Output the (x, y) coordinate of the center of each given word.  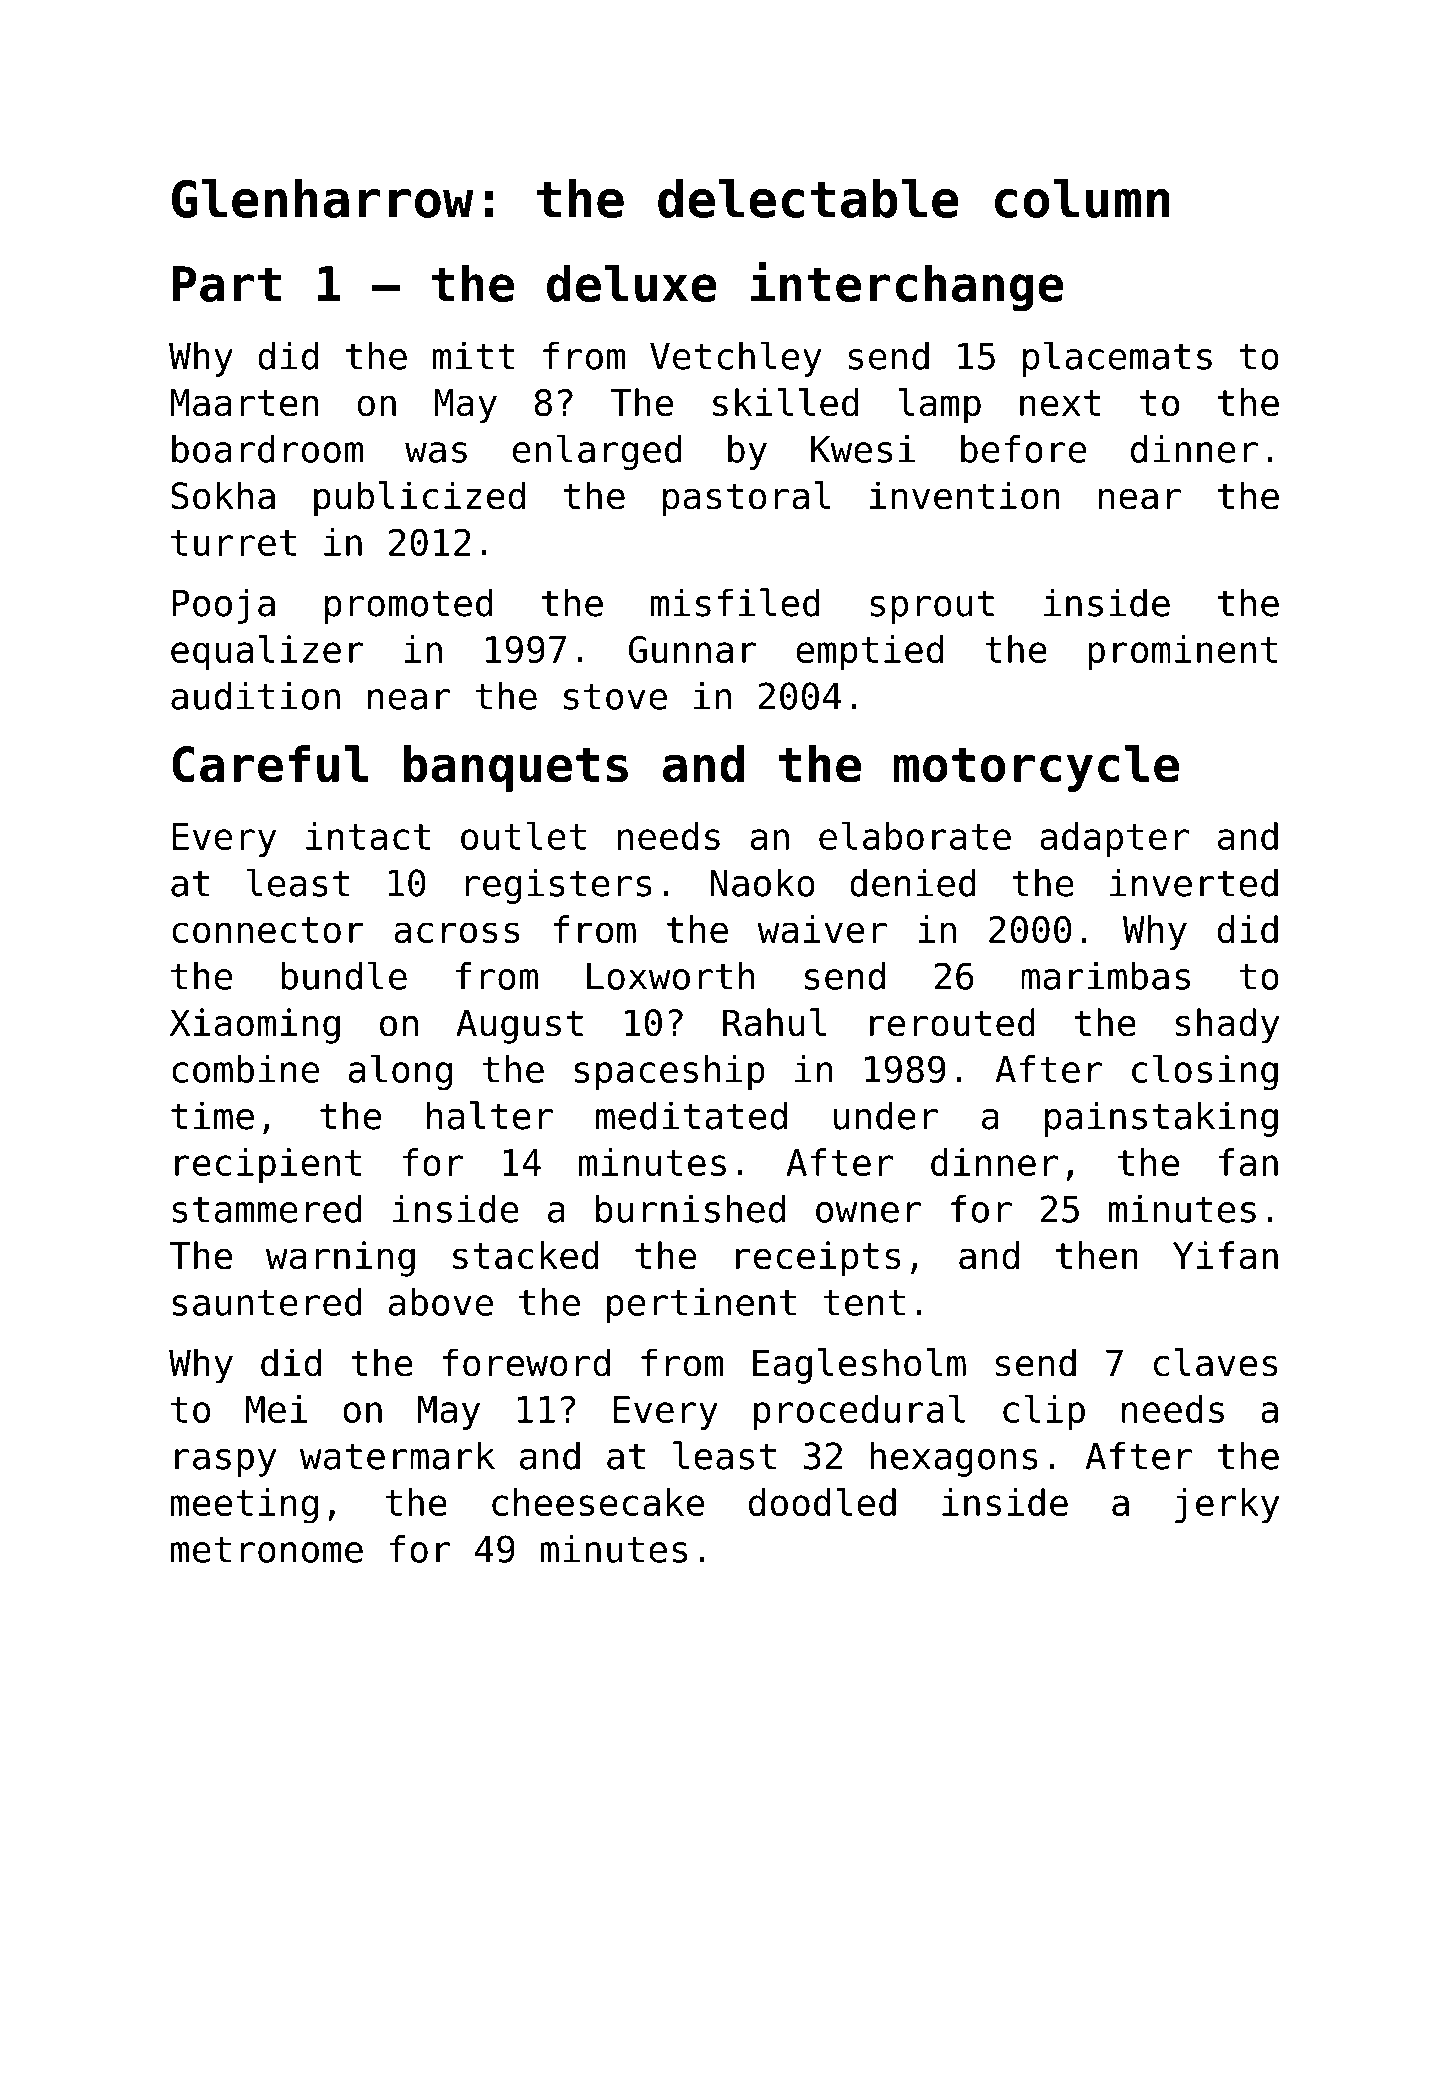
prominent (1183, 652)
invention (965, 495)
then (1097, 1255)
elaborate (915, 836)
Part (227, 284)
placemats (1117, 359)
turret (233, 543)
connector (268, 930)
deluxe (632, 283)
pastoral (746, 499)
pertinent (701, 1305)
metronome (267, 1550)
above (441, 1302)
